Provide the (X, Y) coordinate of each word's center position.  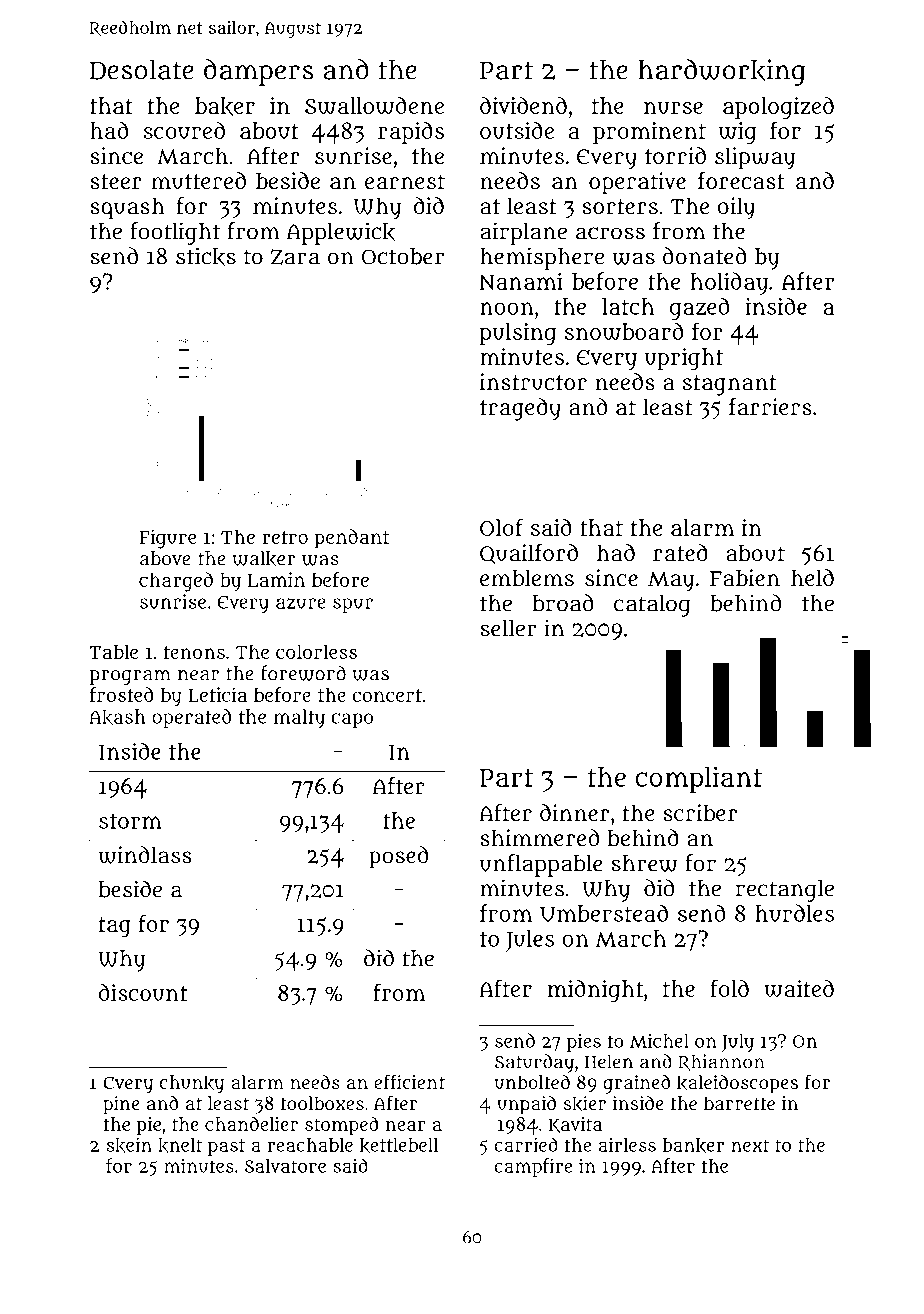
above (165, 558)
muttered (198, 181)
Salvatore (285, 1166)
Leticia (217, 695)
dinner (574, 812)
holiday (729, 283)
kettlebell (398, 1145)
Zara (295, 257)
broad (563, 603)
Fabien (745, 578)
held (812, 577)
